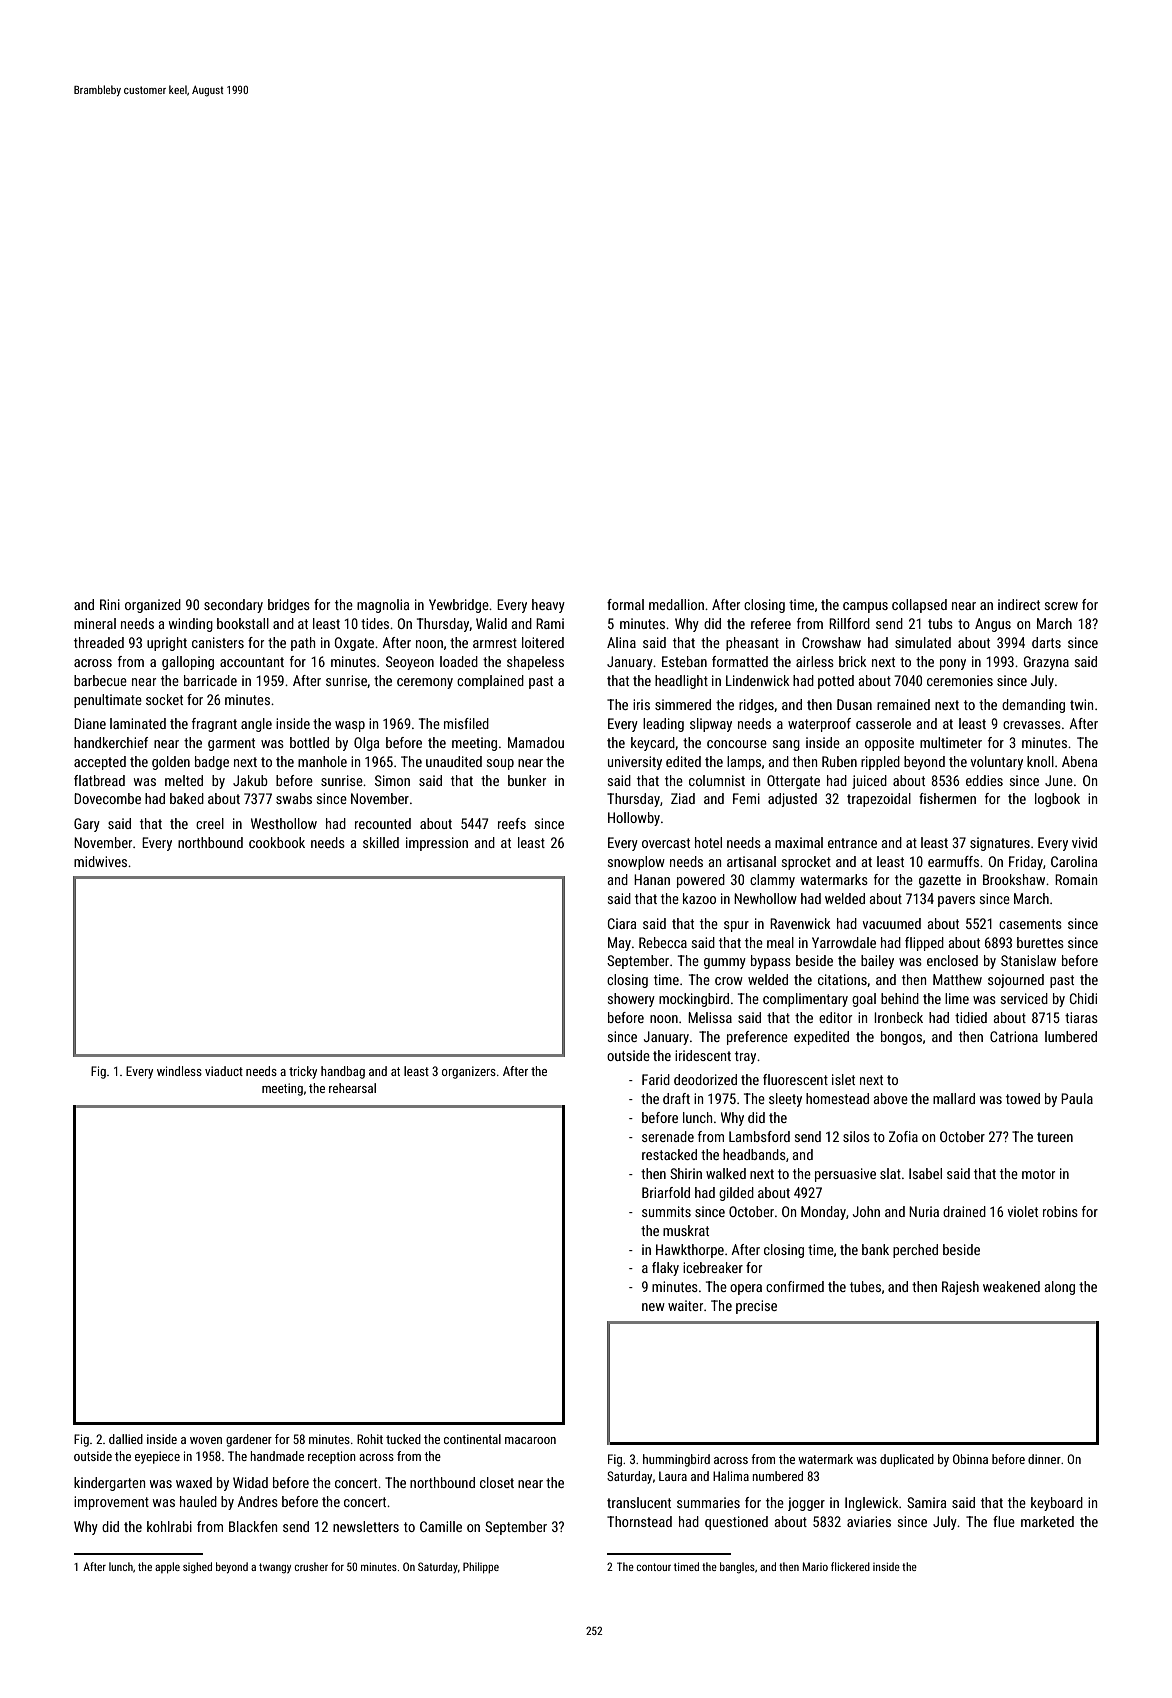 Image resolution: width=1172 pixels, height=1698 pixels. I want to click on campus, so click(865, 607).
